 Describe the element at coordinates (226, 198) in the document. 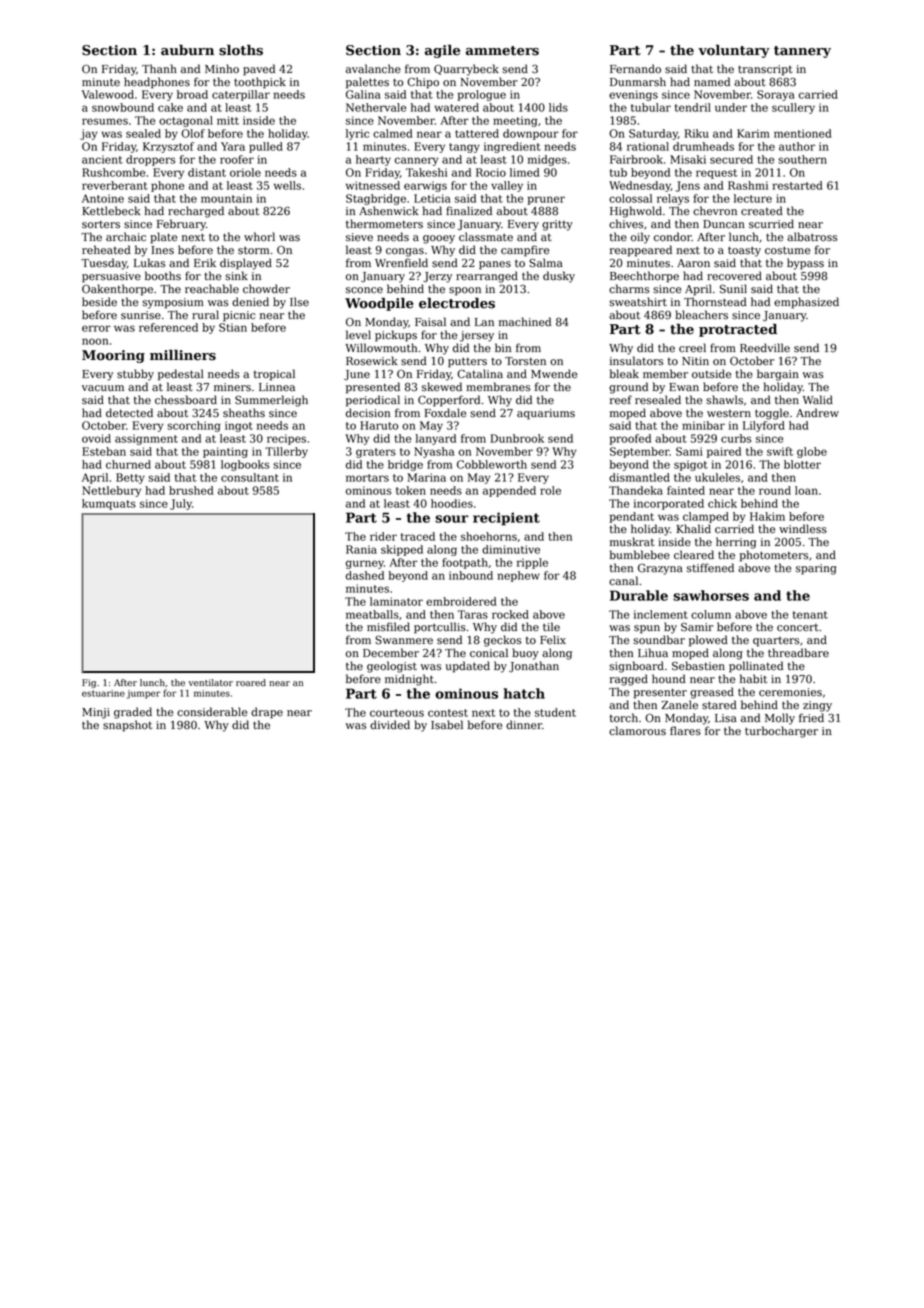

I see `mountain` at that location.
